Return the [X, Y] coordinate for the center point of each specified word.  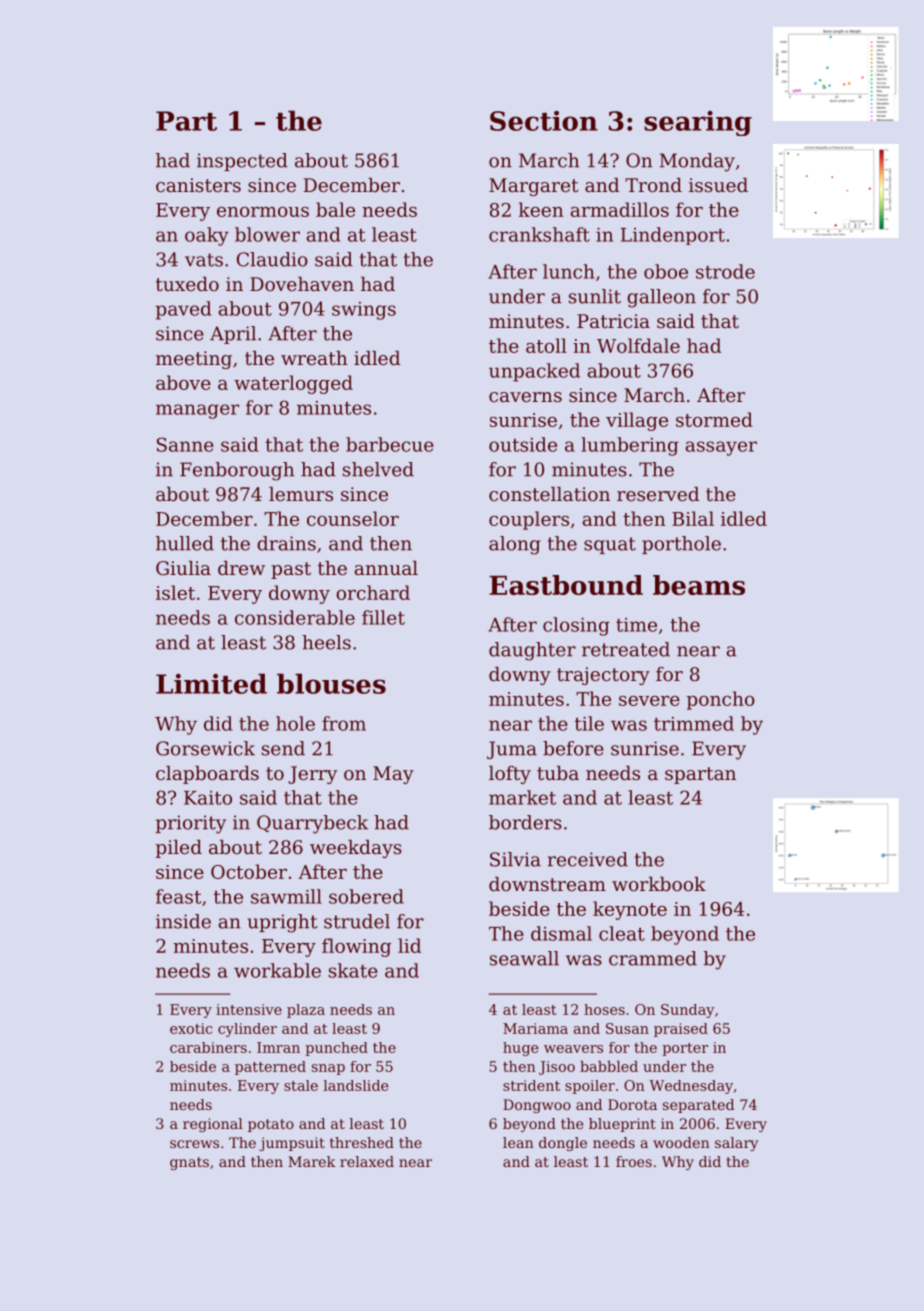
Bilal [693, 518]
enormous [263, 212]
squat [610, 545]
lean [518, 1142]
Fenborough [237, 471]
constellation [549, 494]
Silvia [515, 859]
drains [286, 543]
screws [194, 1144]
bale [335, 209]
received [588, 859]
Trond [653, 185]
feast [178, 896]
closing [576, 626]
